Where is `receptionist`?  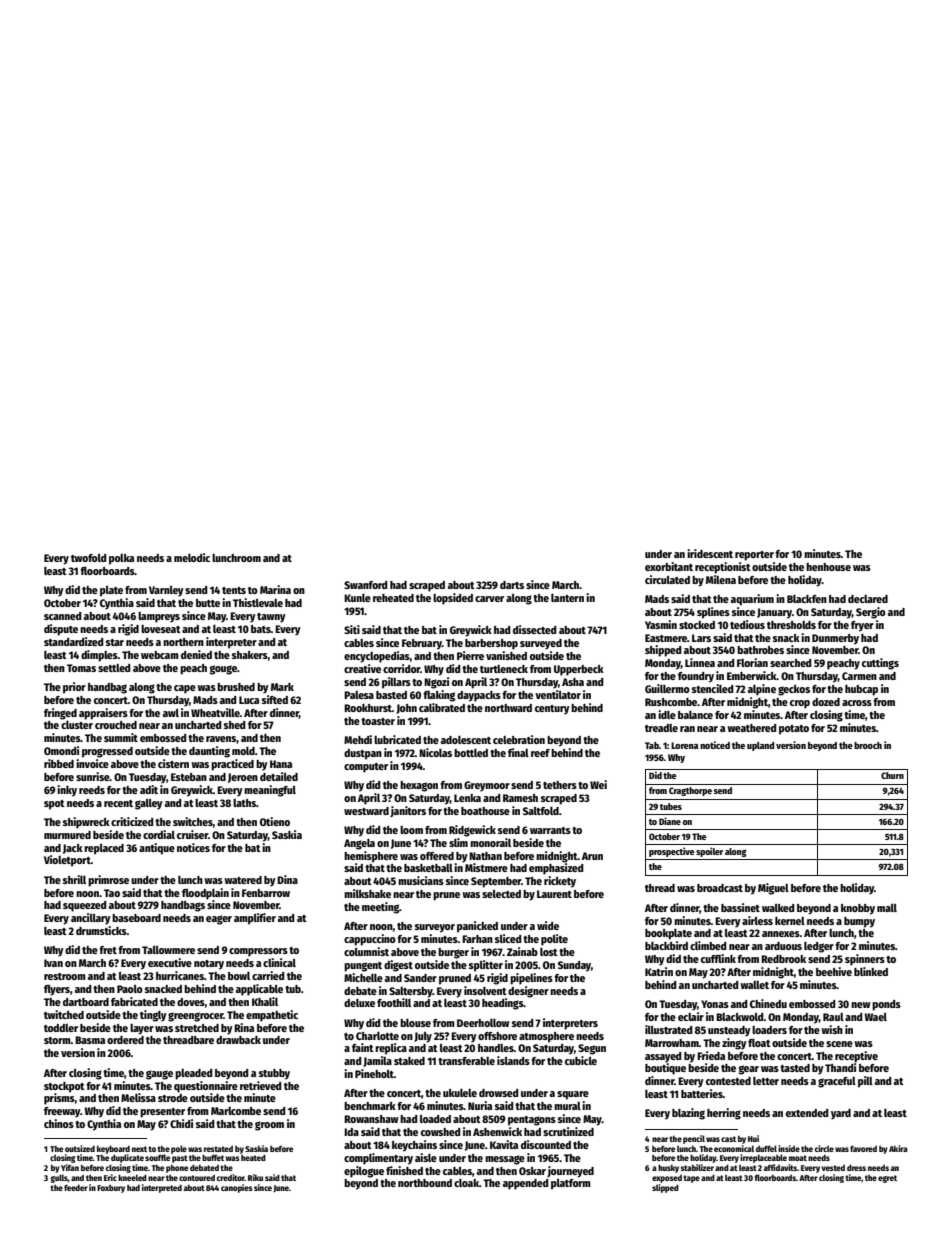
receptionist is located at coordinates (723, 568).
